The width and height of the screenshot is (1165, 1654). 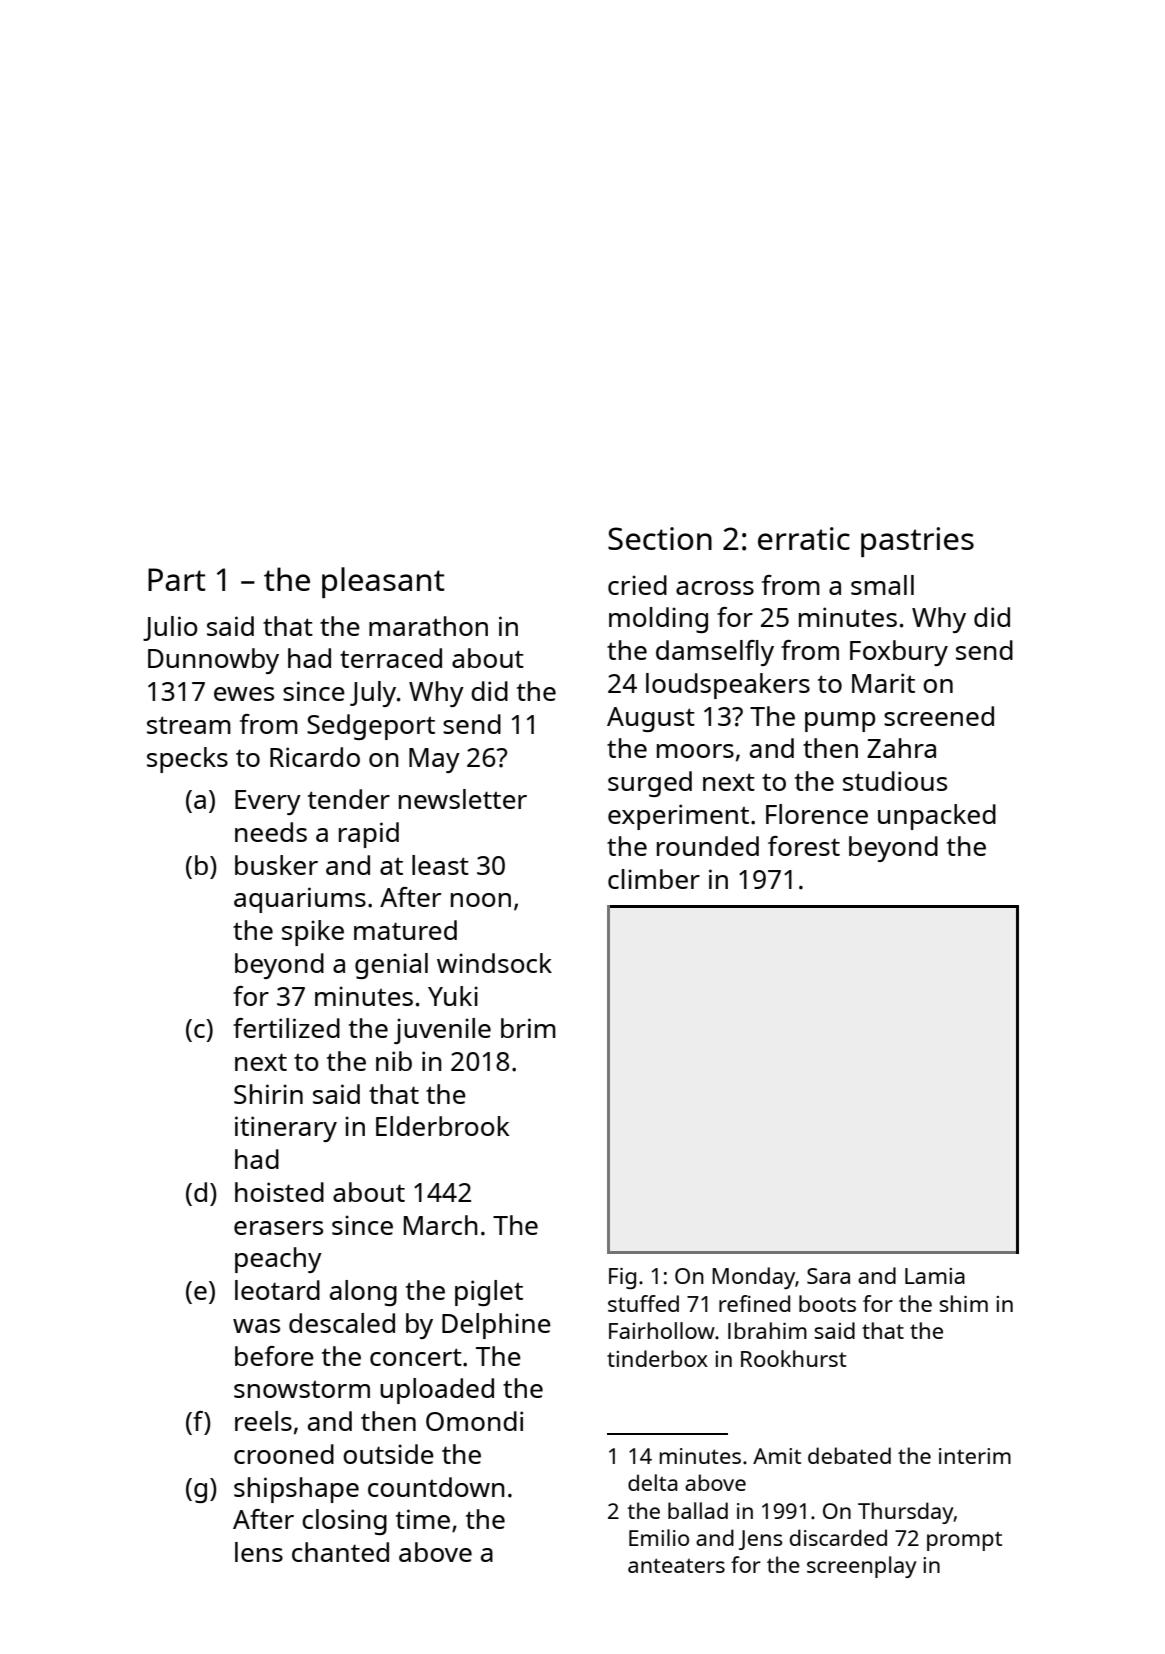 What do you see at coordinates (676, 1565) in the screenshot?
I see `anteaters` at bounding box center [676, 1565].
